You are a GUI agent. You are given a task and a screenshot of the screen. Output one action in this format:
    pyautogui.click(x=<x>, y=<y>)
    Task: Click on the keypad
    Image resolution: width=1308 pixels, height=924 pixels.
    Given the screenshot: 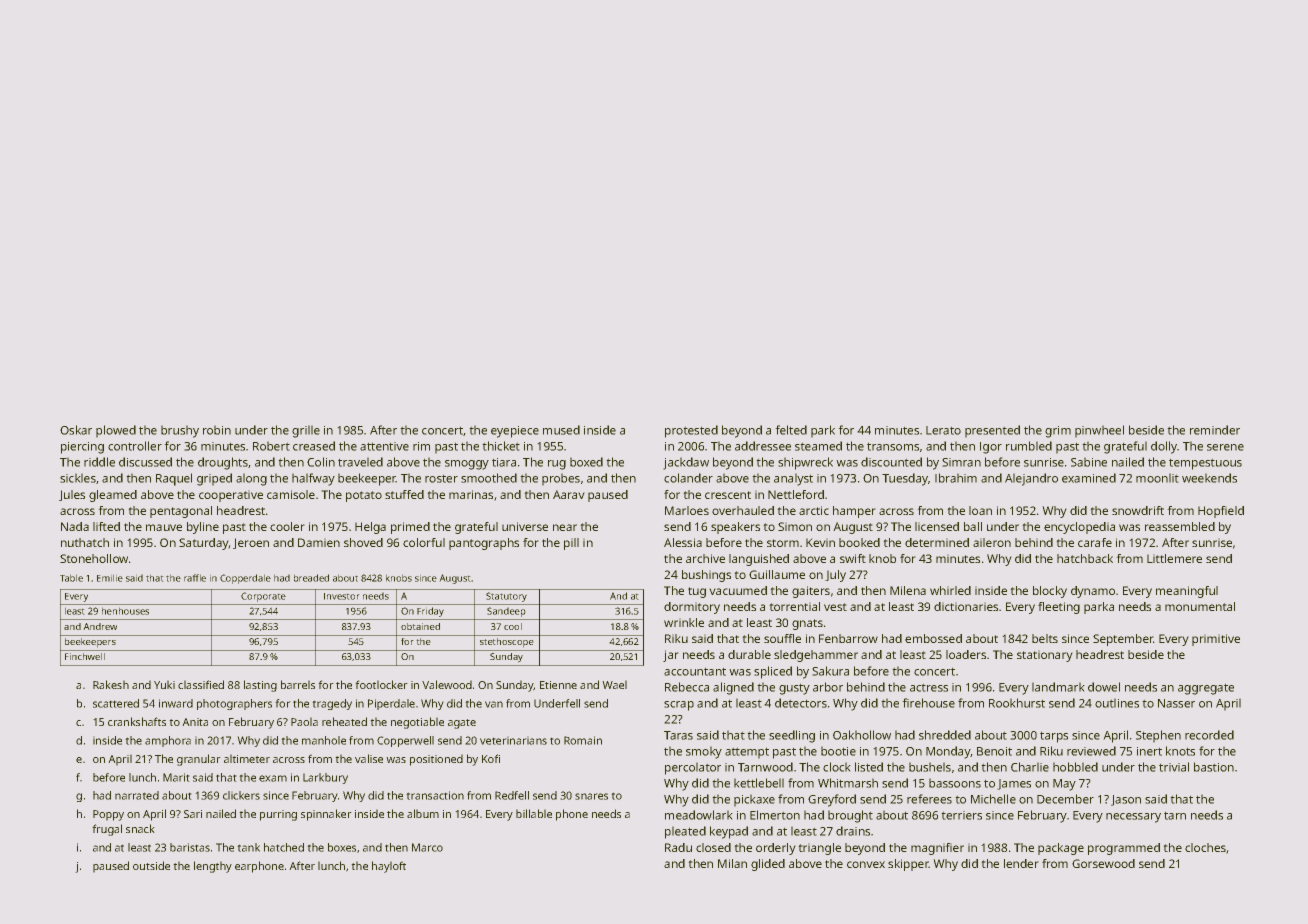 What is the action you would take?
    pyautogui.click(x=729, y=832)
